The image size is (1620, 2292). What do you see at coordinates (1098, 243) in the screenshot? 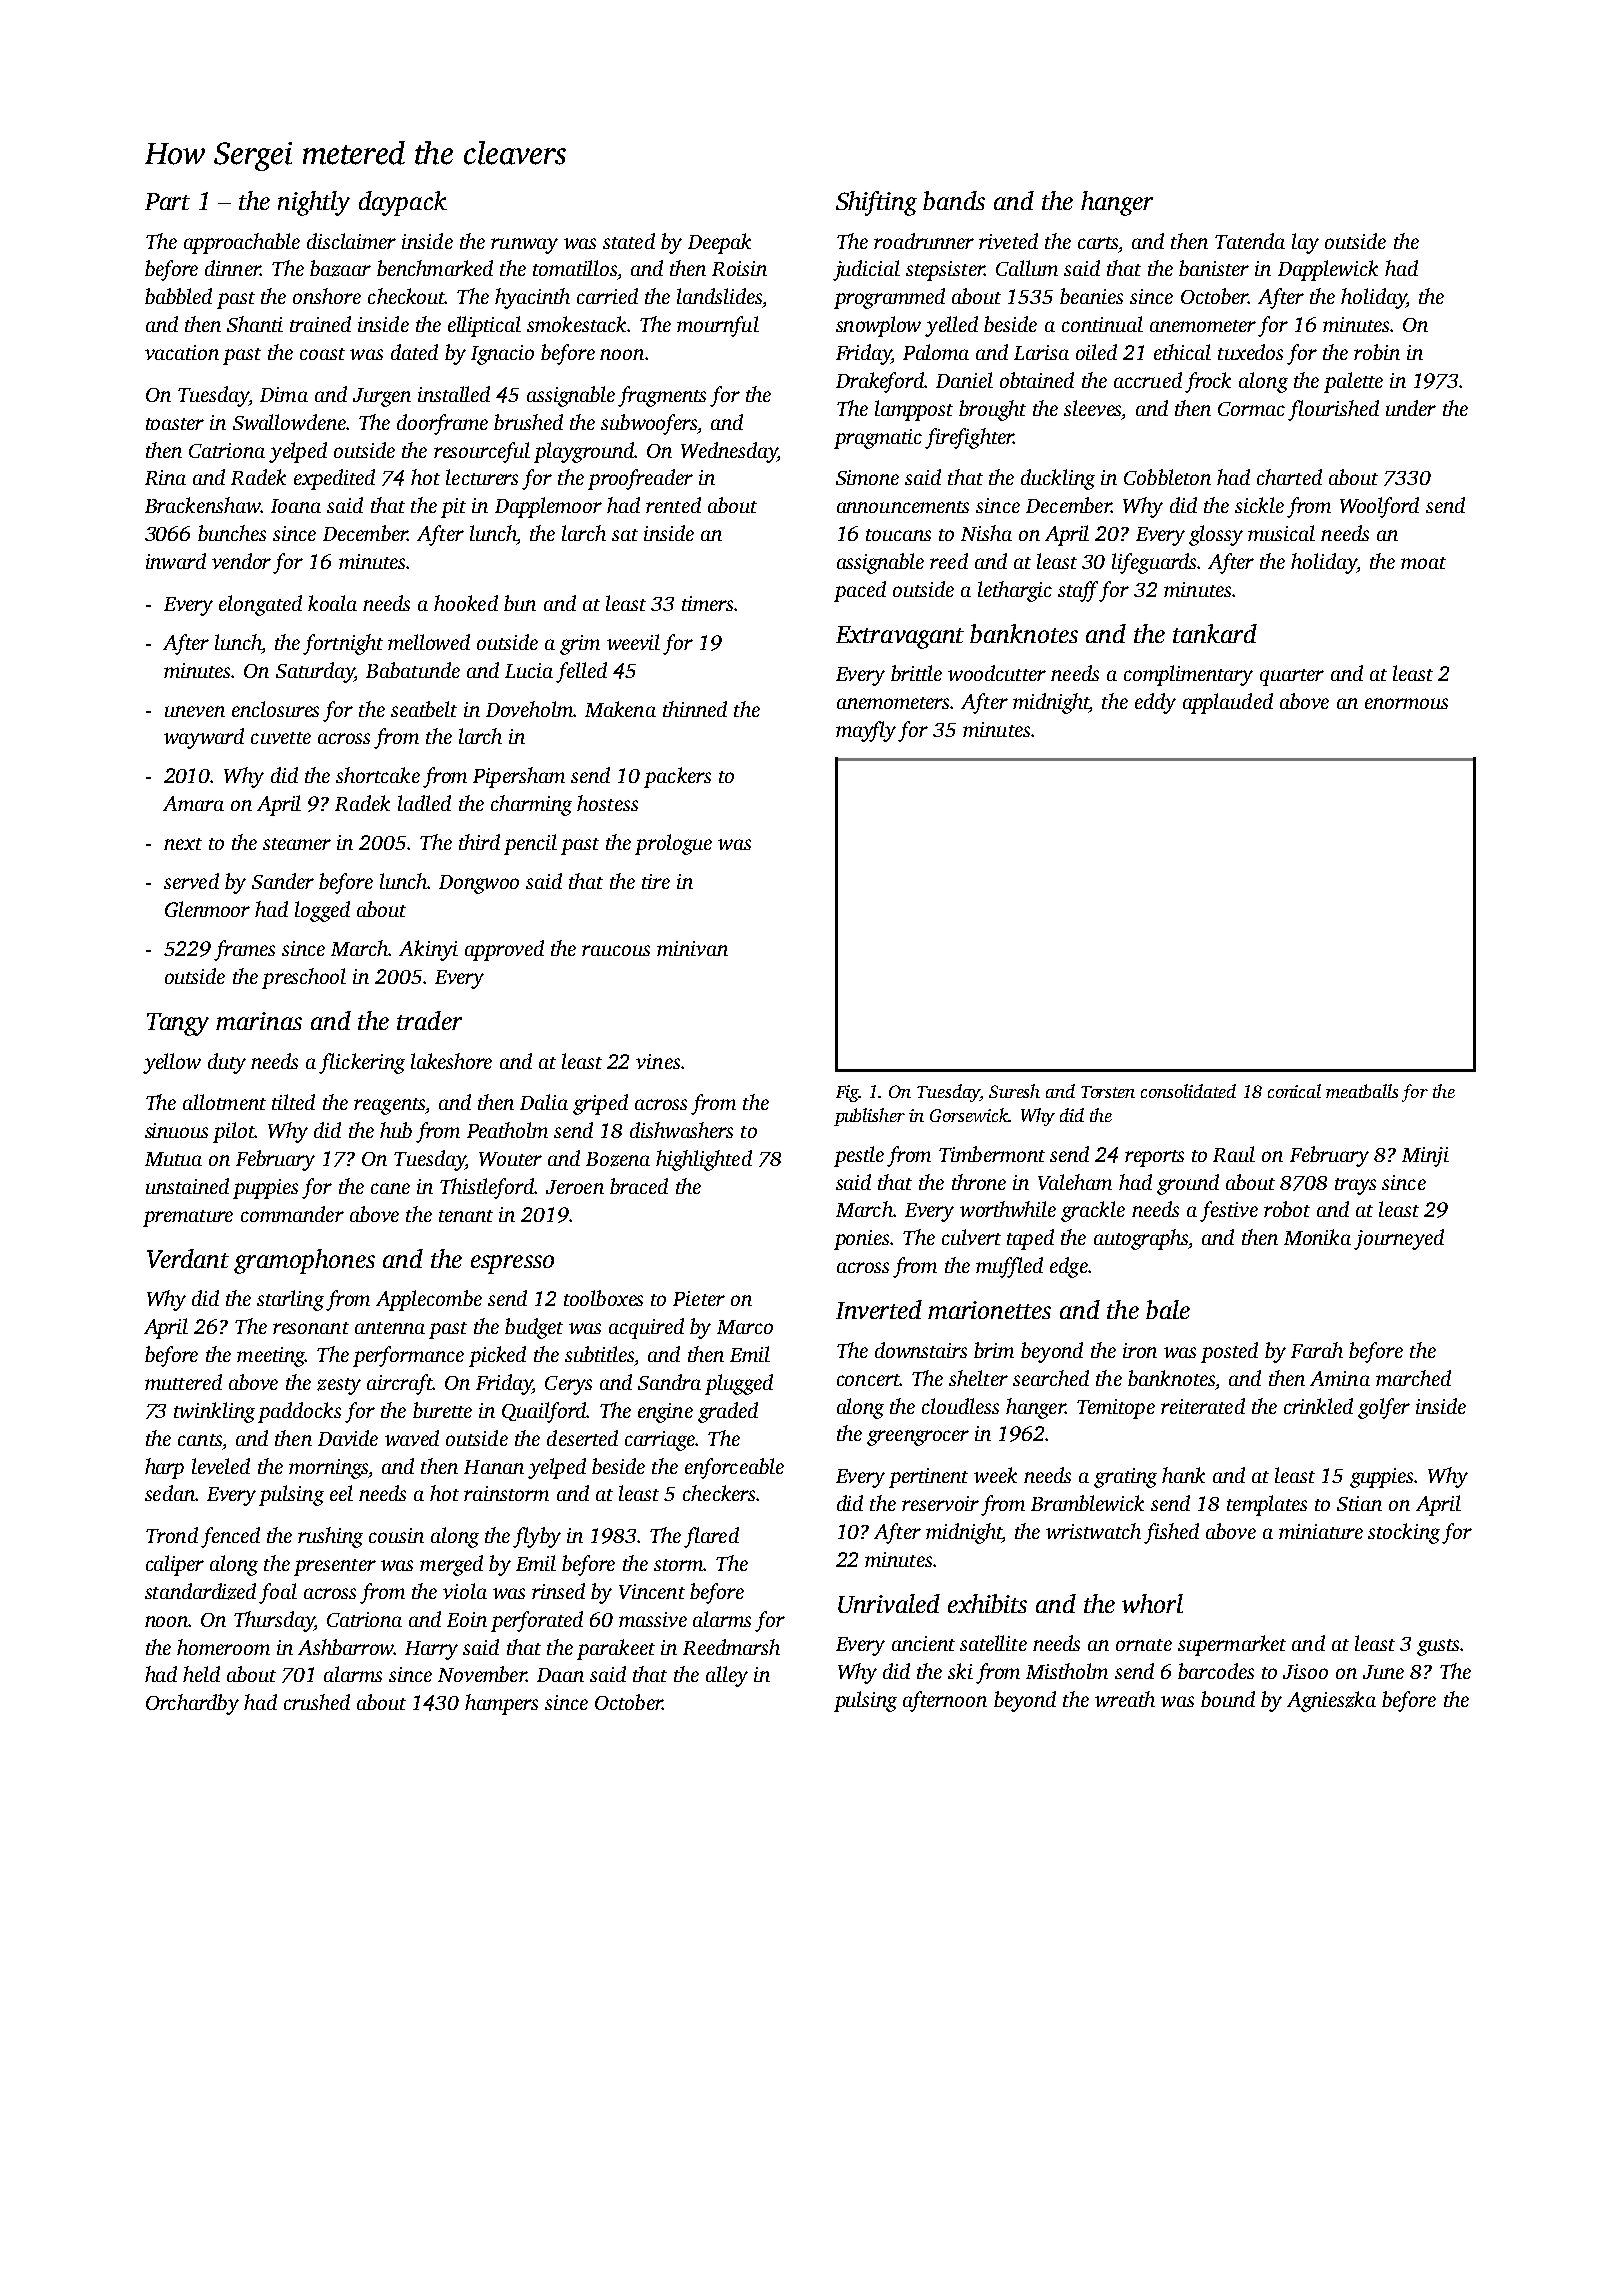
I see `carts` at bounding box center [1098, 243].
